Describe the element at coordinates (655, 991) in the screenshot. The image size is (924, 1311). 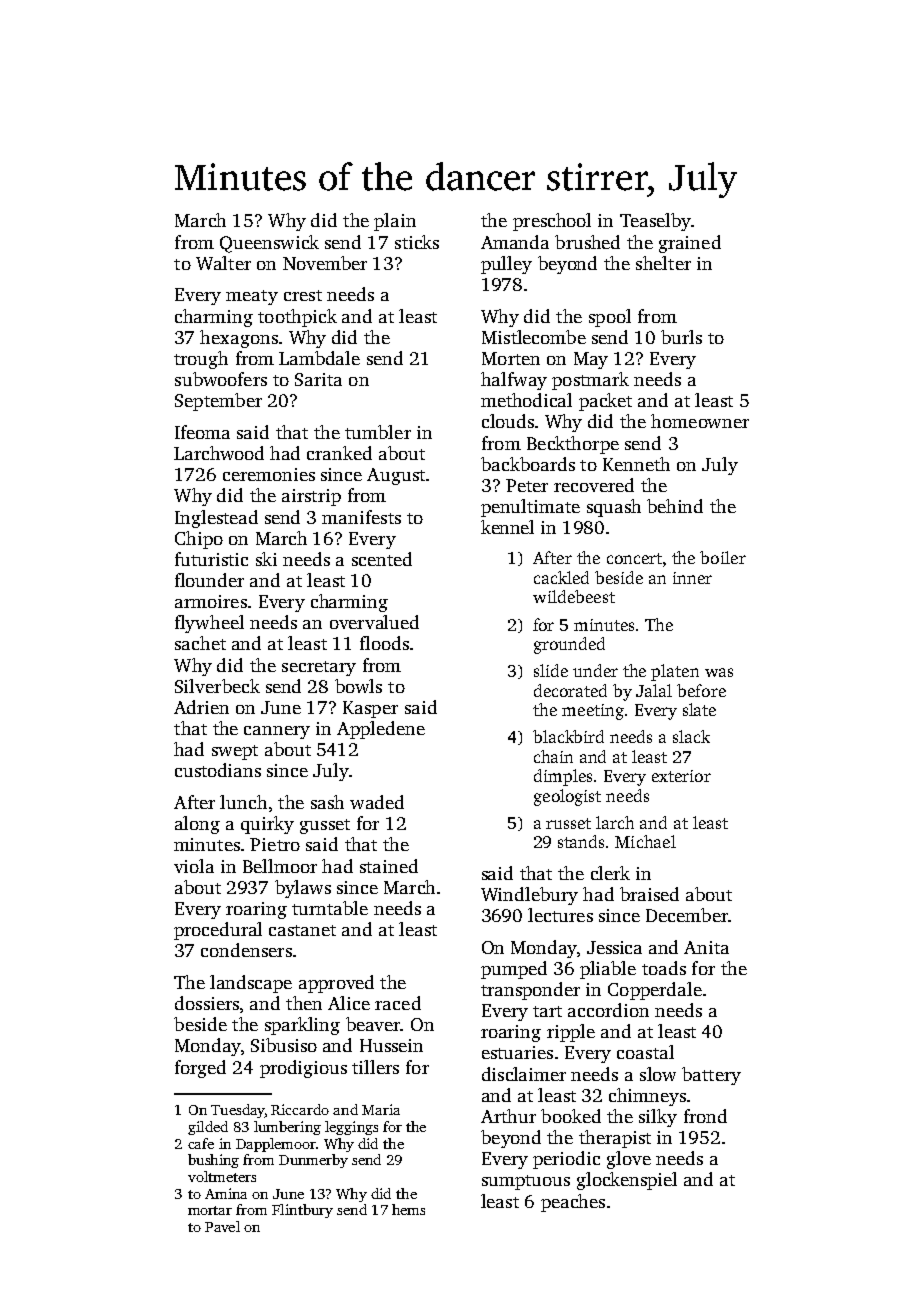
I see `Copperdale` at that location.
